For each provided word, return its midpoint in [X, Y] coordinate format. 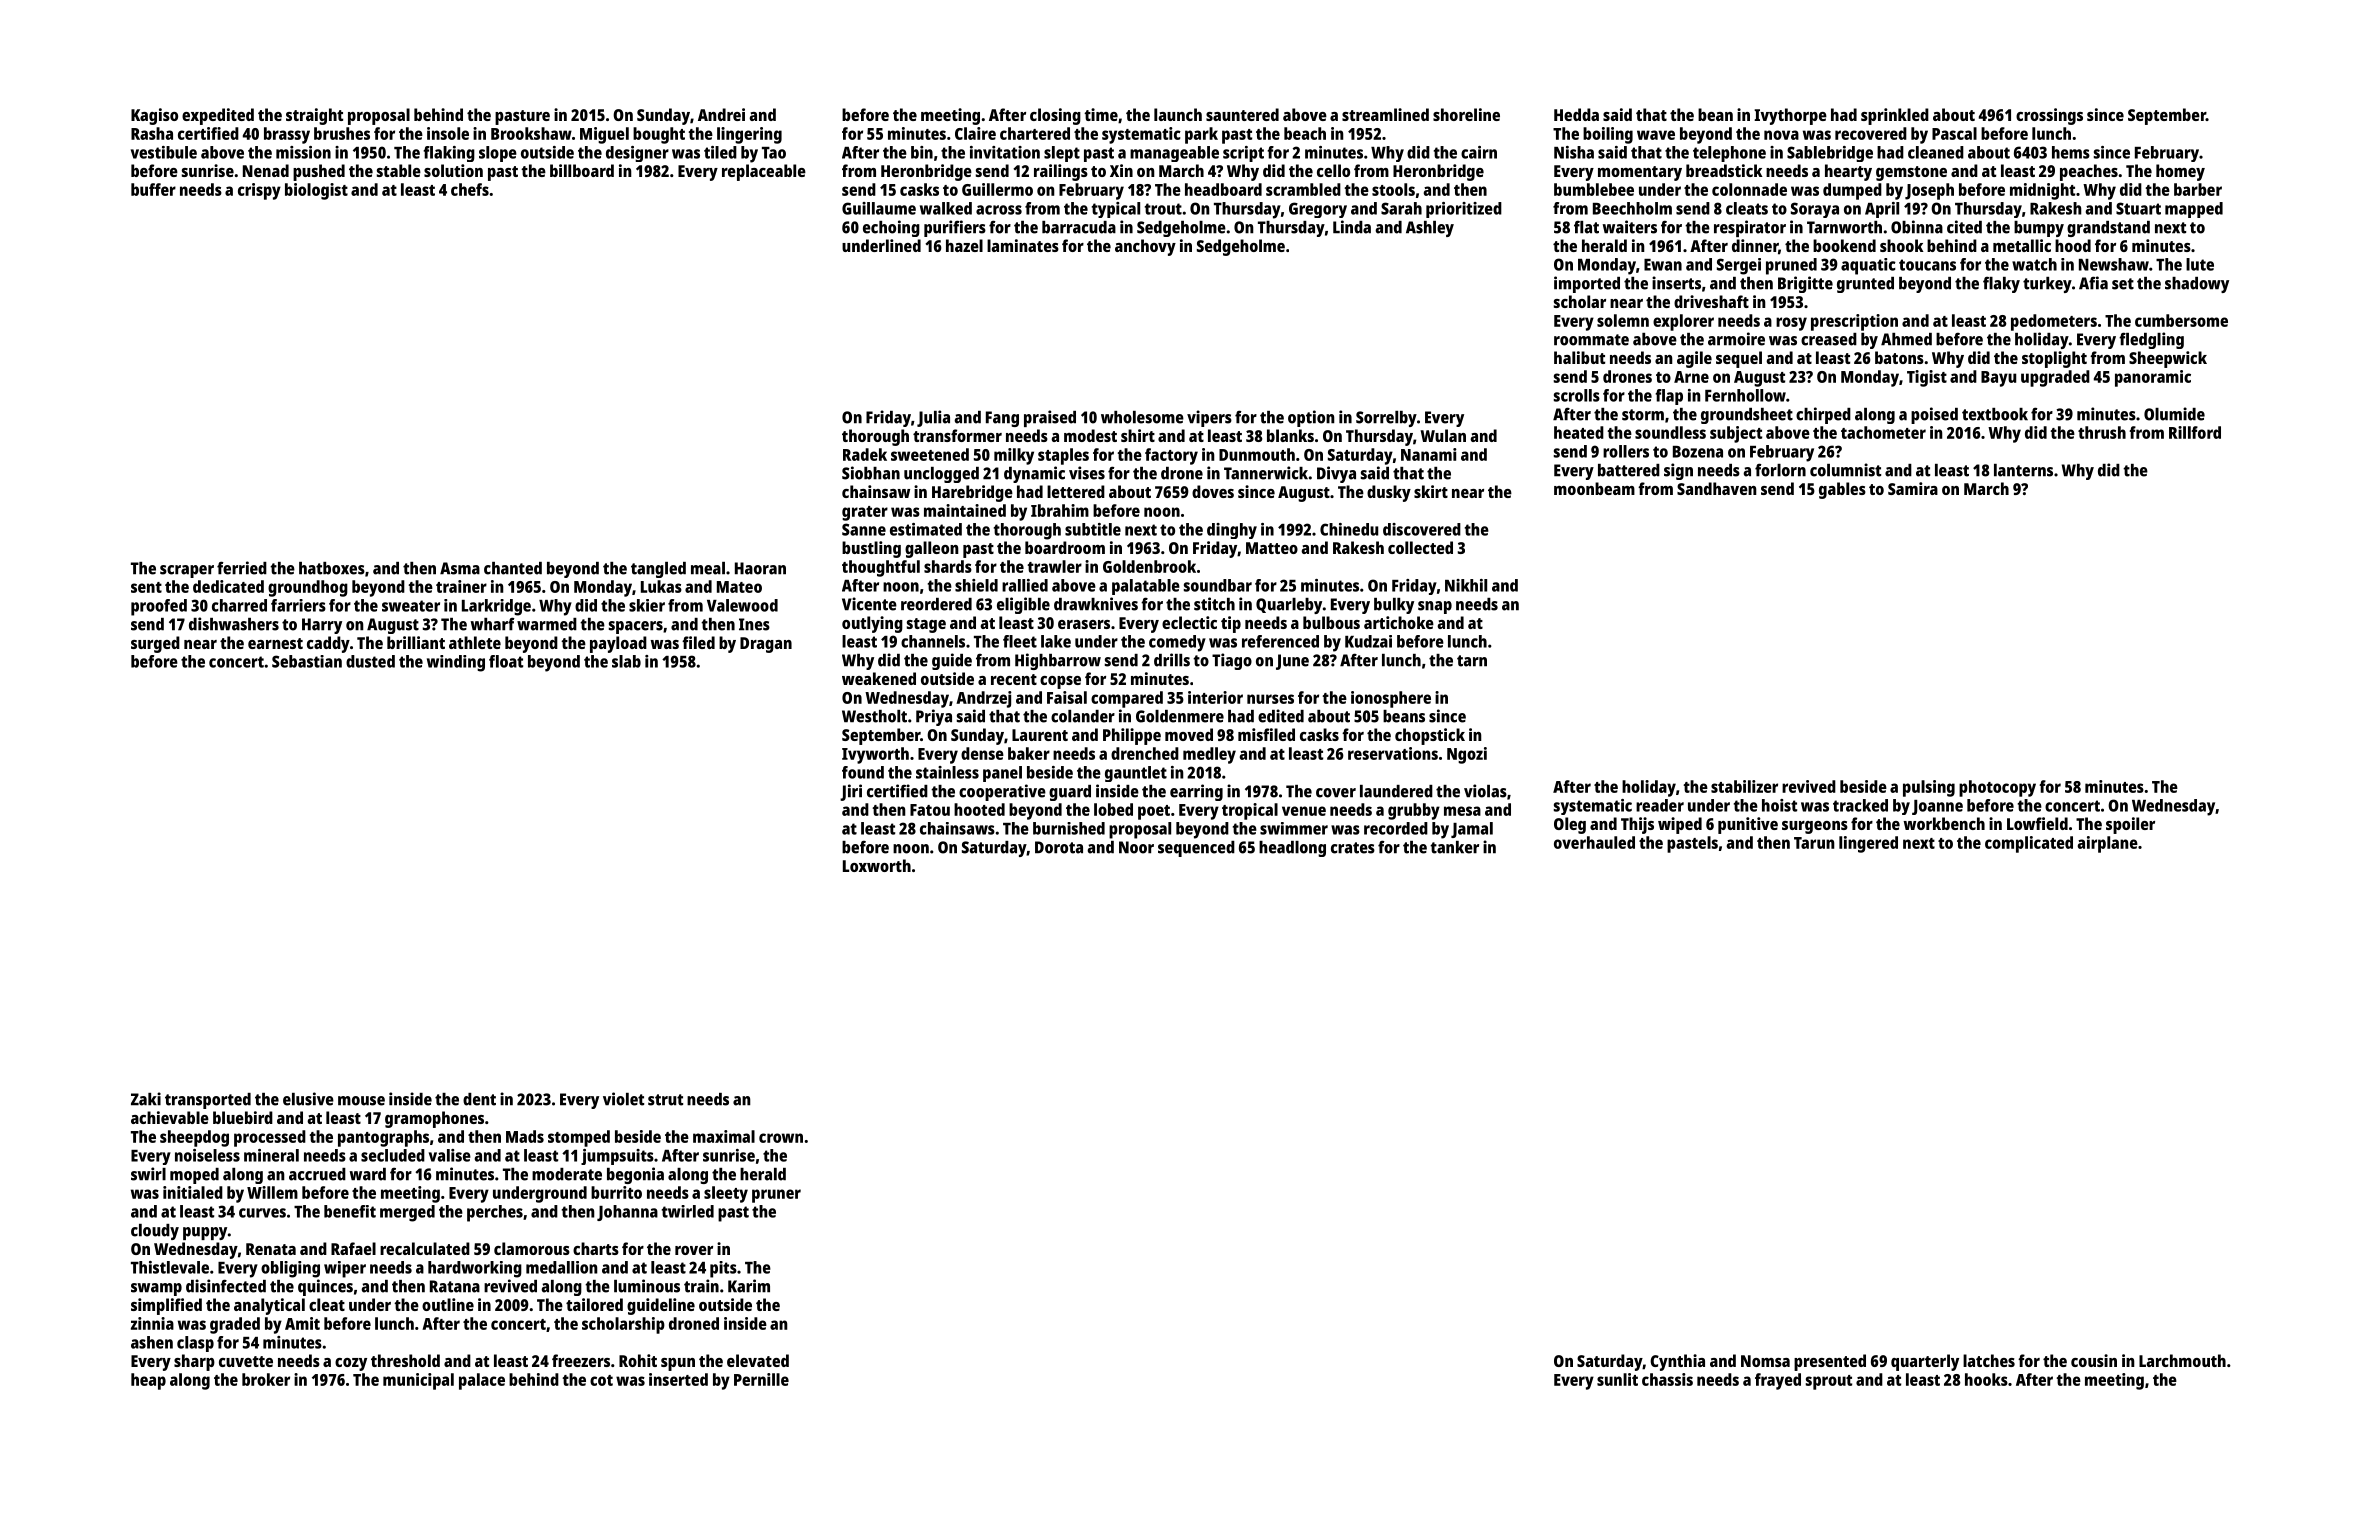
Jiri [851, 792]
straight [314, 116]
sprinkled [1895, 116]
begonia [635, 1175]
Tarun [1814, 843]
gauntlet [1136, 774]
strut [665, 1100]
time [1101, 114]
